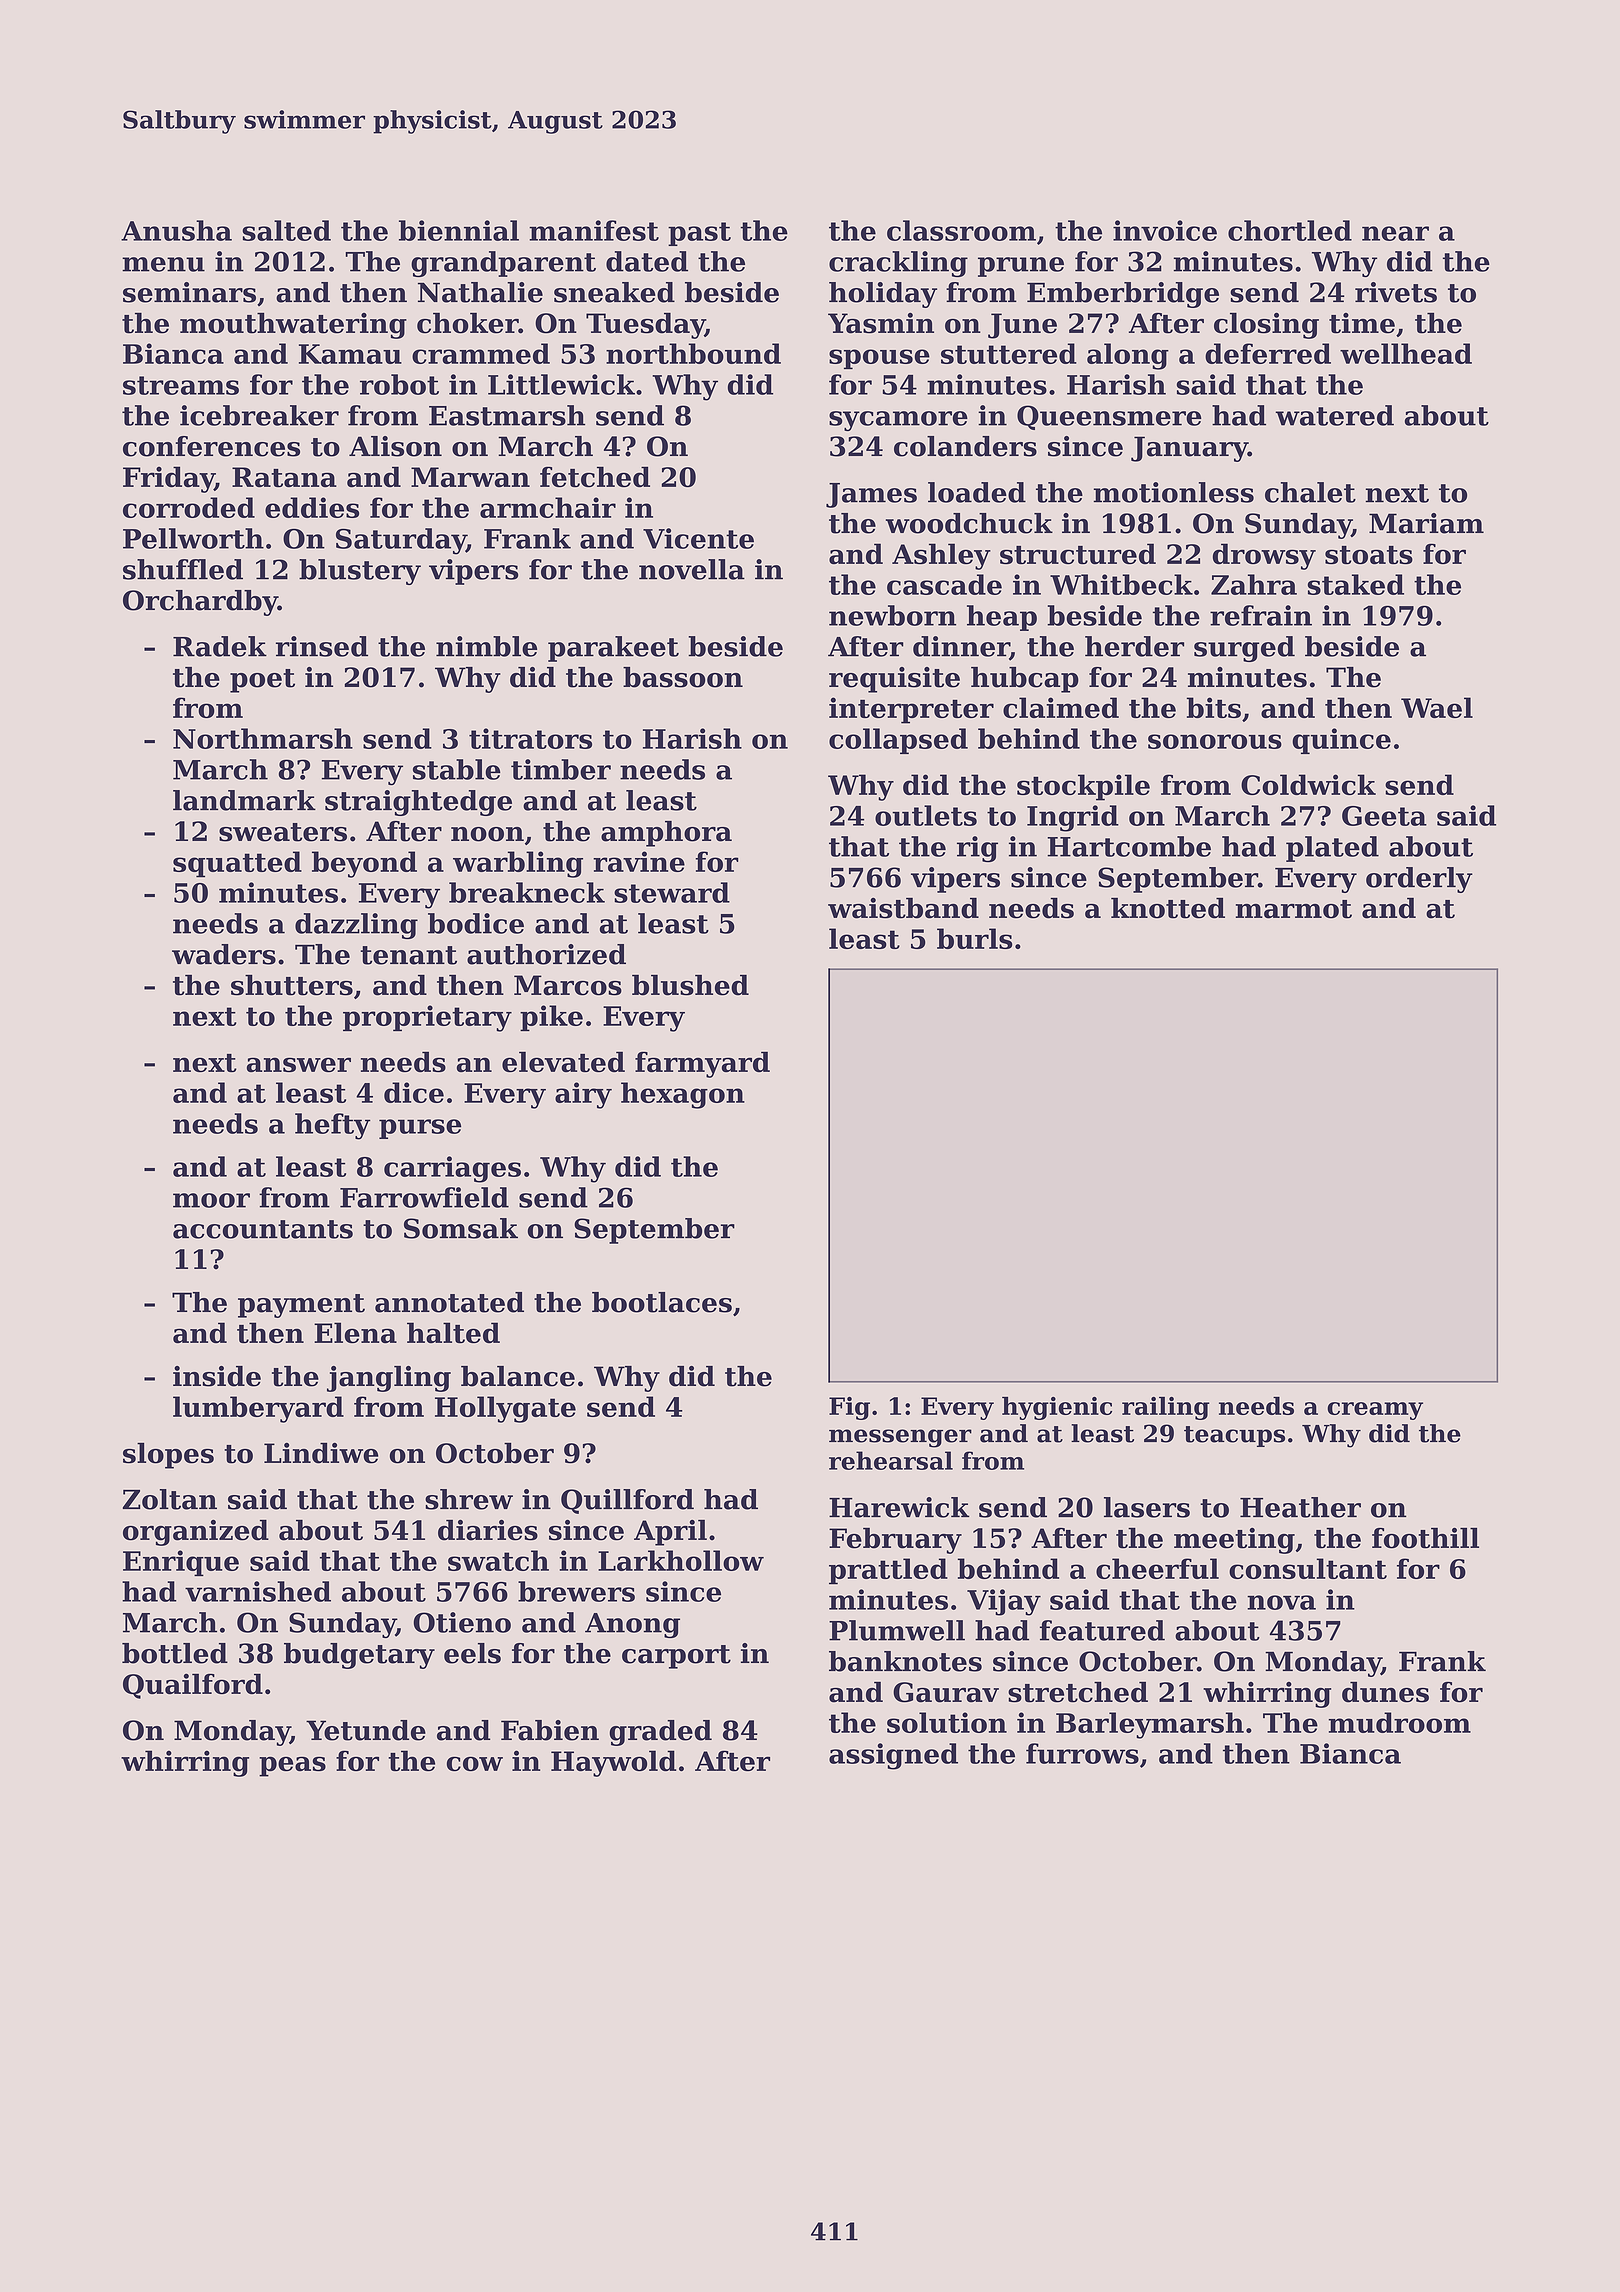  I want to click on classroom, so click(961, 230).
